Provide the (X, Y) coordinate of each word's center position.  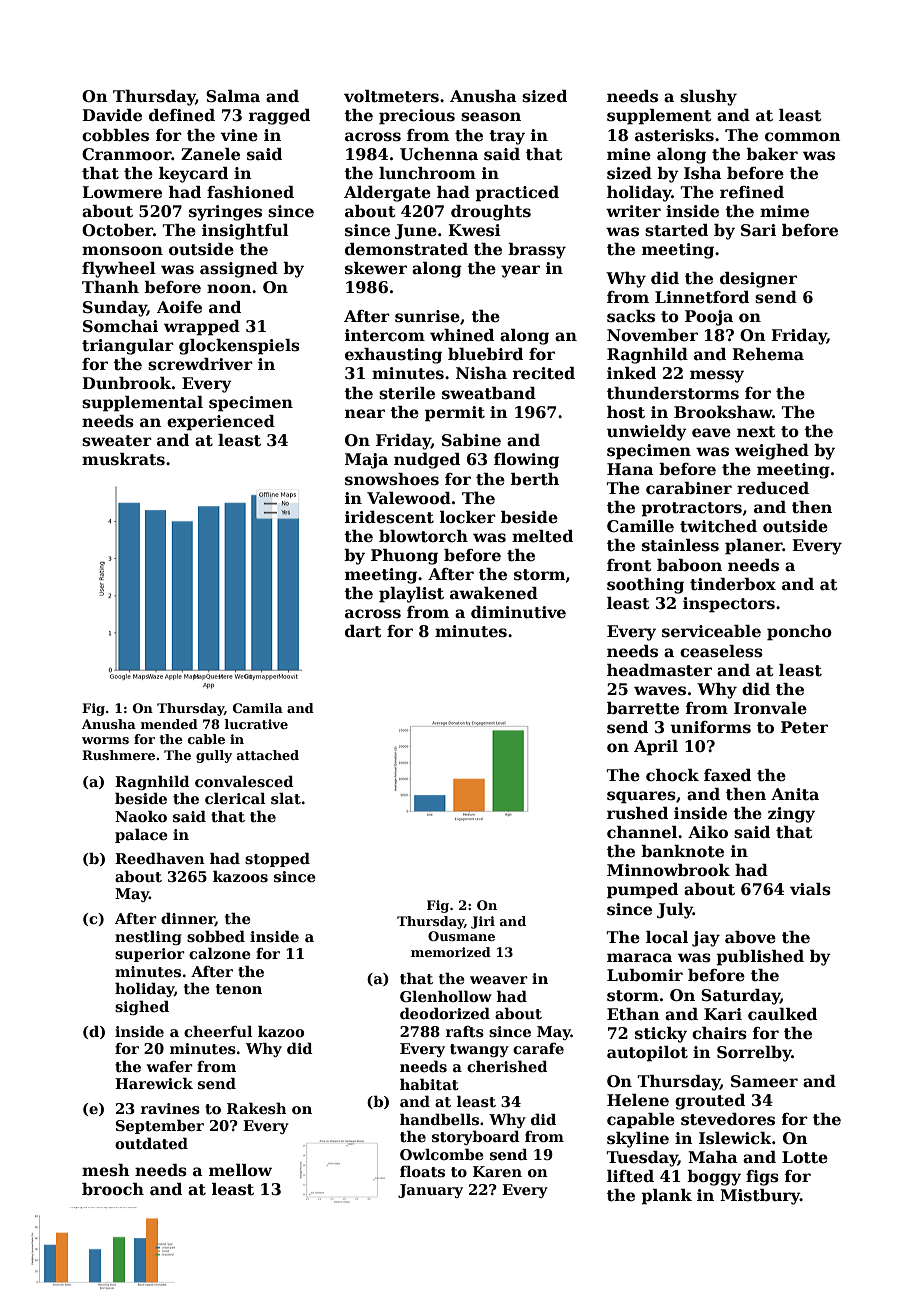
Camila (258, 708)
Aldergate (387, 194)
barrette (643, 708)
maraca (639, 958)
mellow (240, 1170)
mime (784, 211)
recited (544, 373)
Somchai (120, 326)
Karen (497, 1171)
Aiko (708, 832)
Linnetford (702, 297)
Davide (112, 115)
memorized (451, 952)
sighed (142, 1007)
